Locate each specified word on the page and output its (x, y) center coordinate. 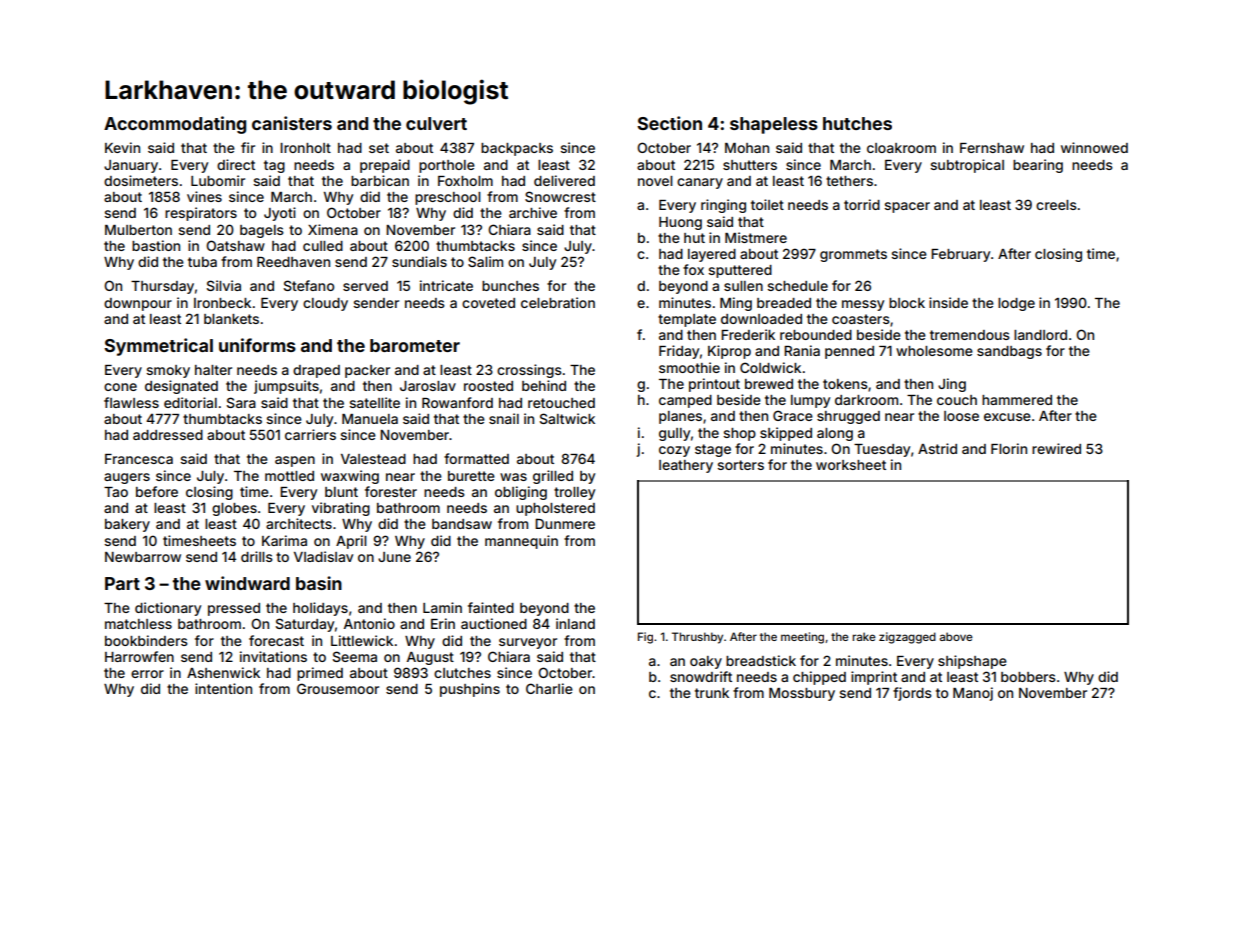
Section (669, 123)
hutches (857, 123)
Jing (952, 385)
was (513, 477)
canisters (292, 123)
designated (181, 387)
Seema (355, 656)
